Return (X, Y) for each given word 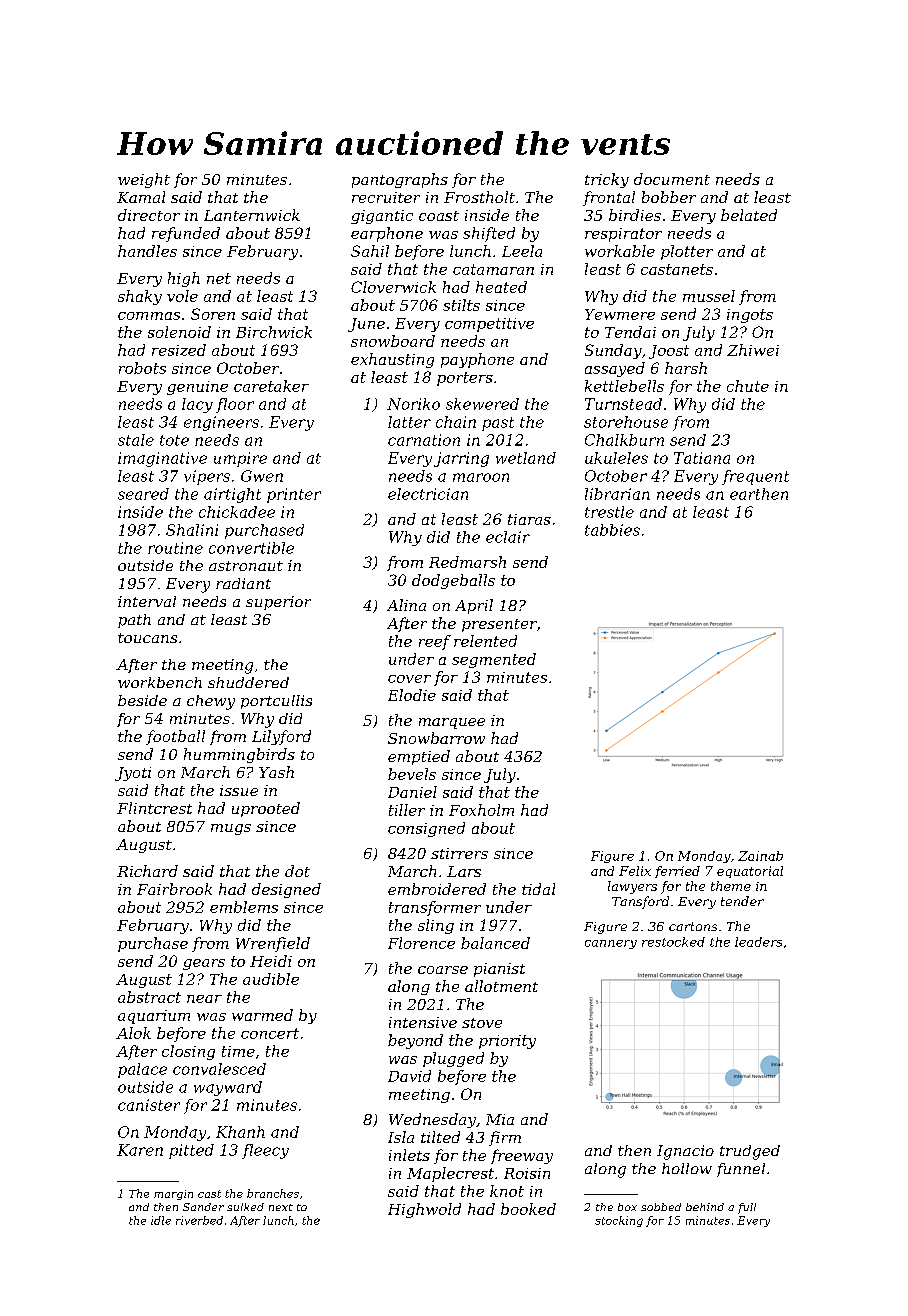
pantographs (400, 180)
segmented (494, 660)
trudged (750, 1152)
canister (149, 1105)
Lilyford (281, 737)
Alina (406, 605)
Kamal (141, 197)
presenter (499, 625)
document (672, 179)
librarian (617, 494)
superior (278, 603)
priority (507, 1042)
